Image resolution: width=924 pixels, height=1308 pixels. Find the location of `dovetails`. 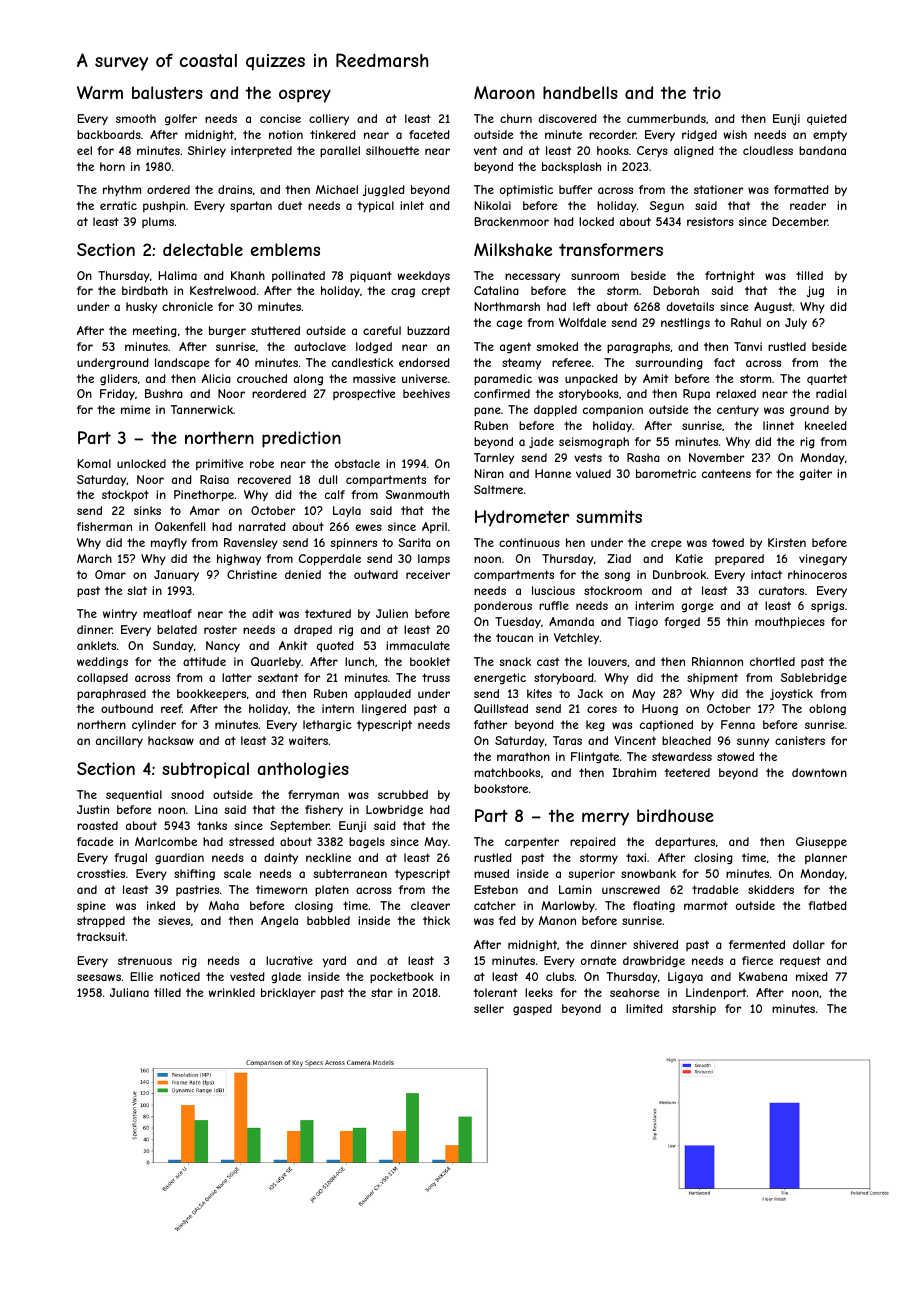

dovetails is located at coordinates (690, 306).
